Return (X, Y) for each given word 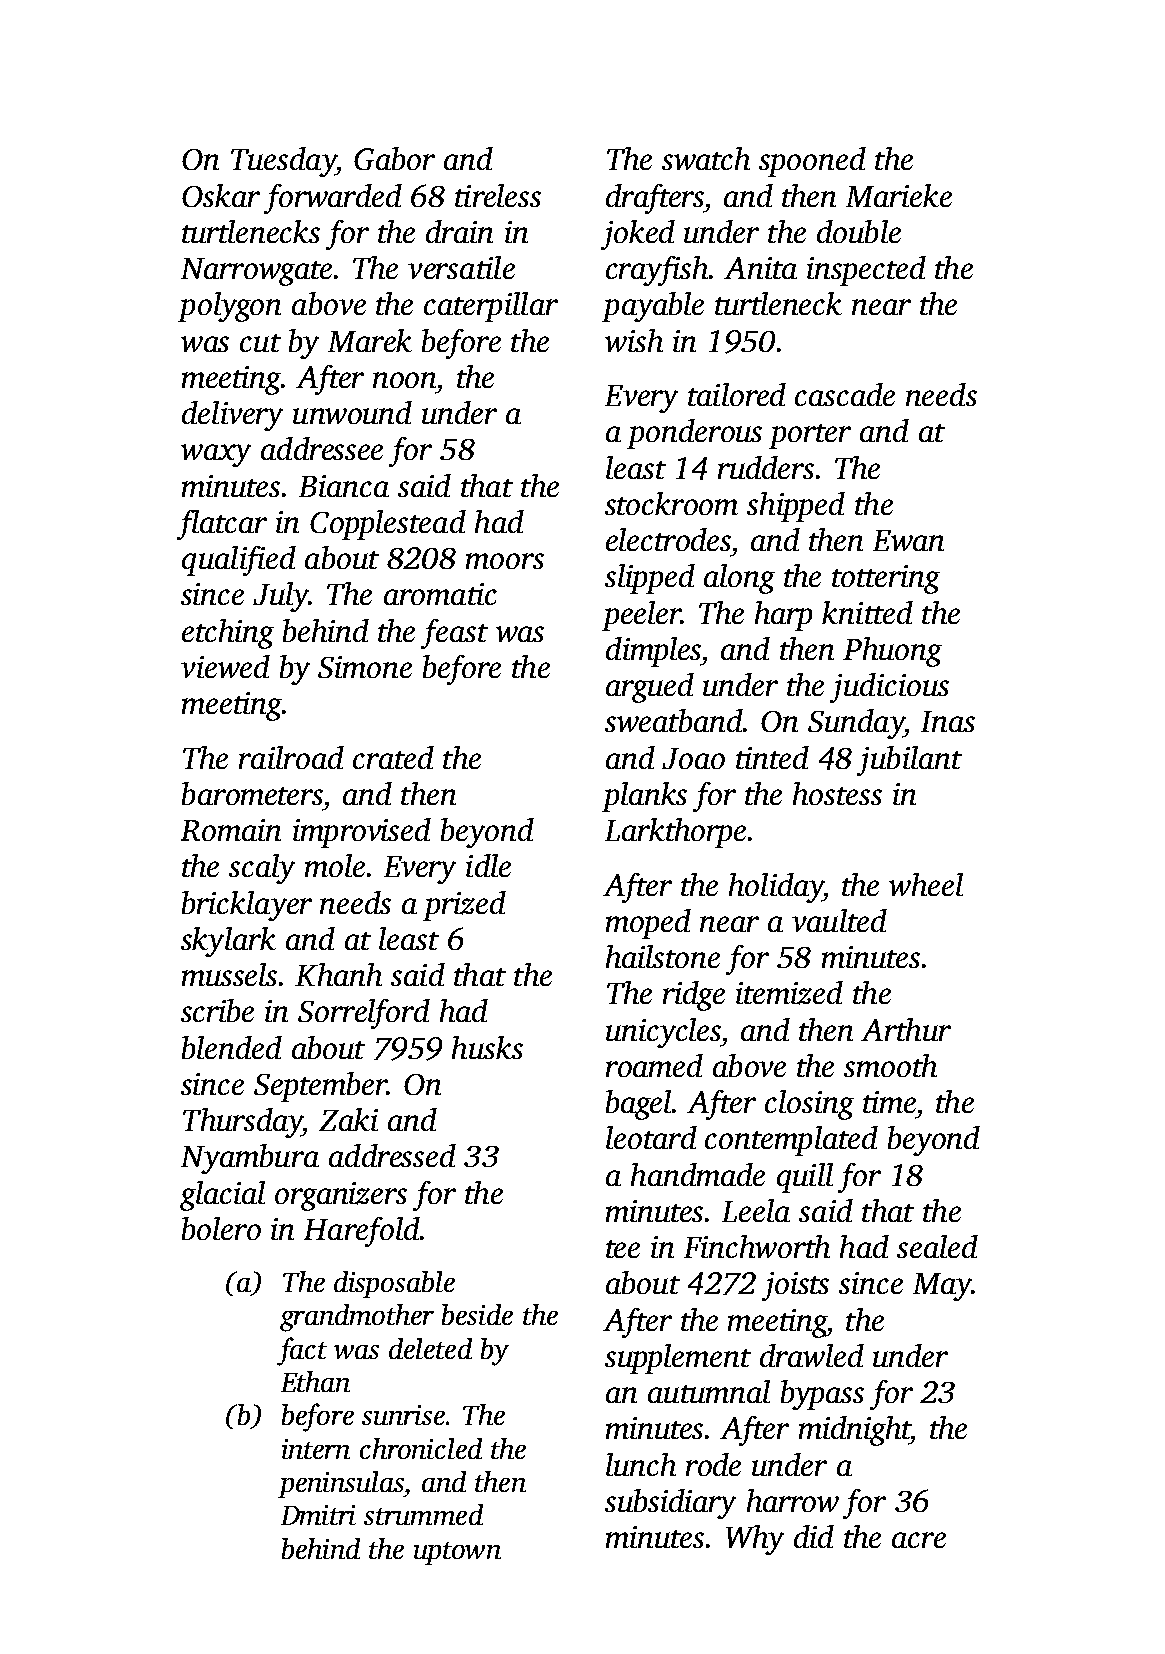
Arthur (906, 1029)
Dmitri (318, 1515)
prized (464, 906)
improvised (362, 833)
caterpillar (491, 307)
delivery (232, 416)
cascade (845, 394)
